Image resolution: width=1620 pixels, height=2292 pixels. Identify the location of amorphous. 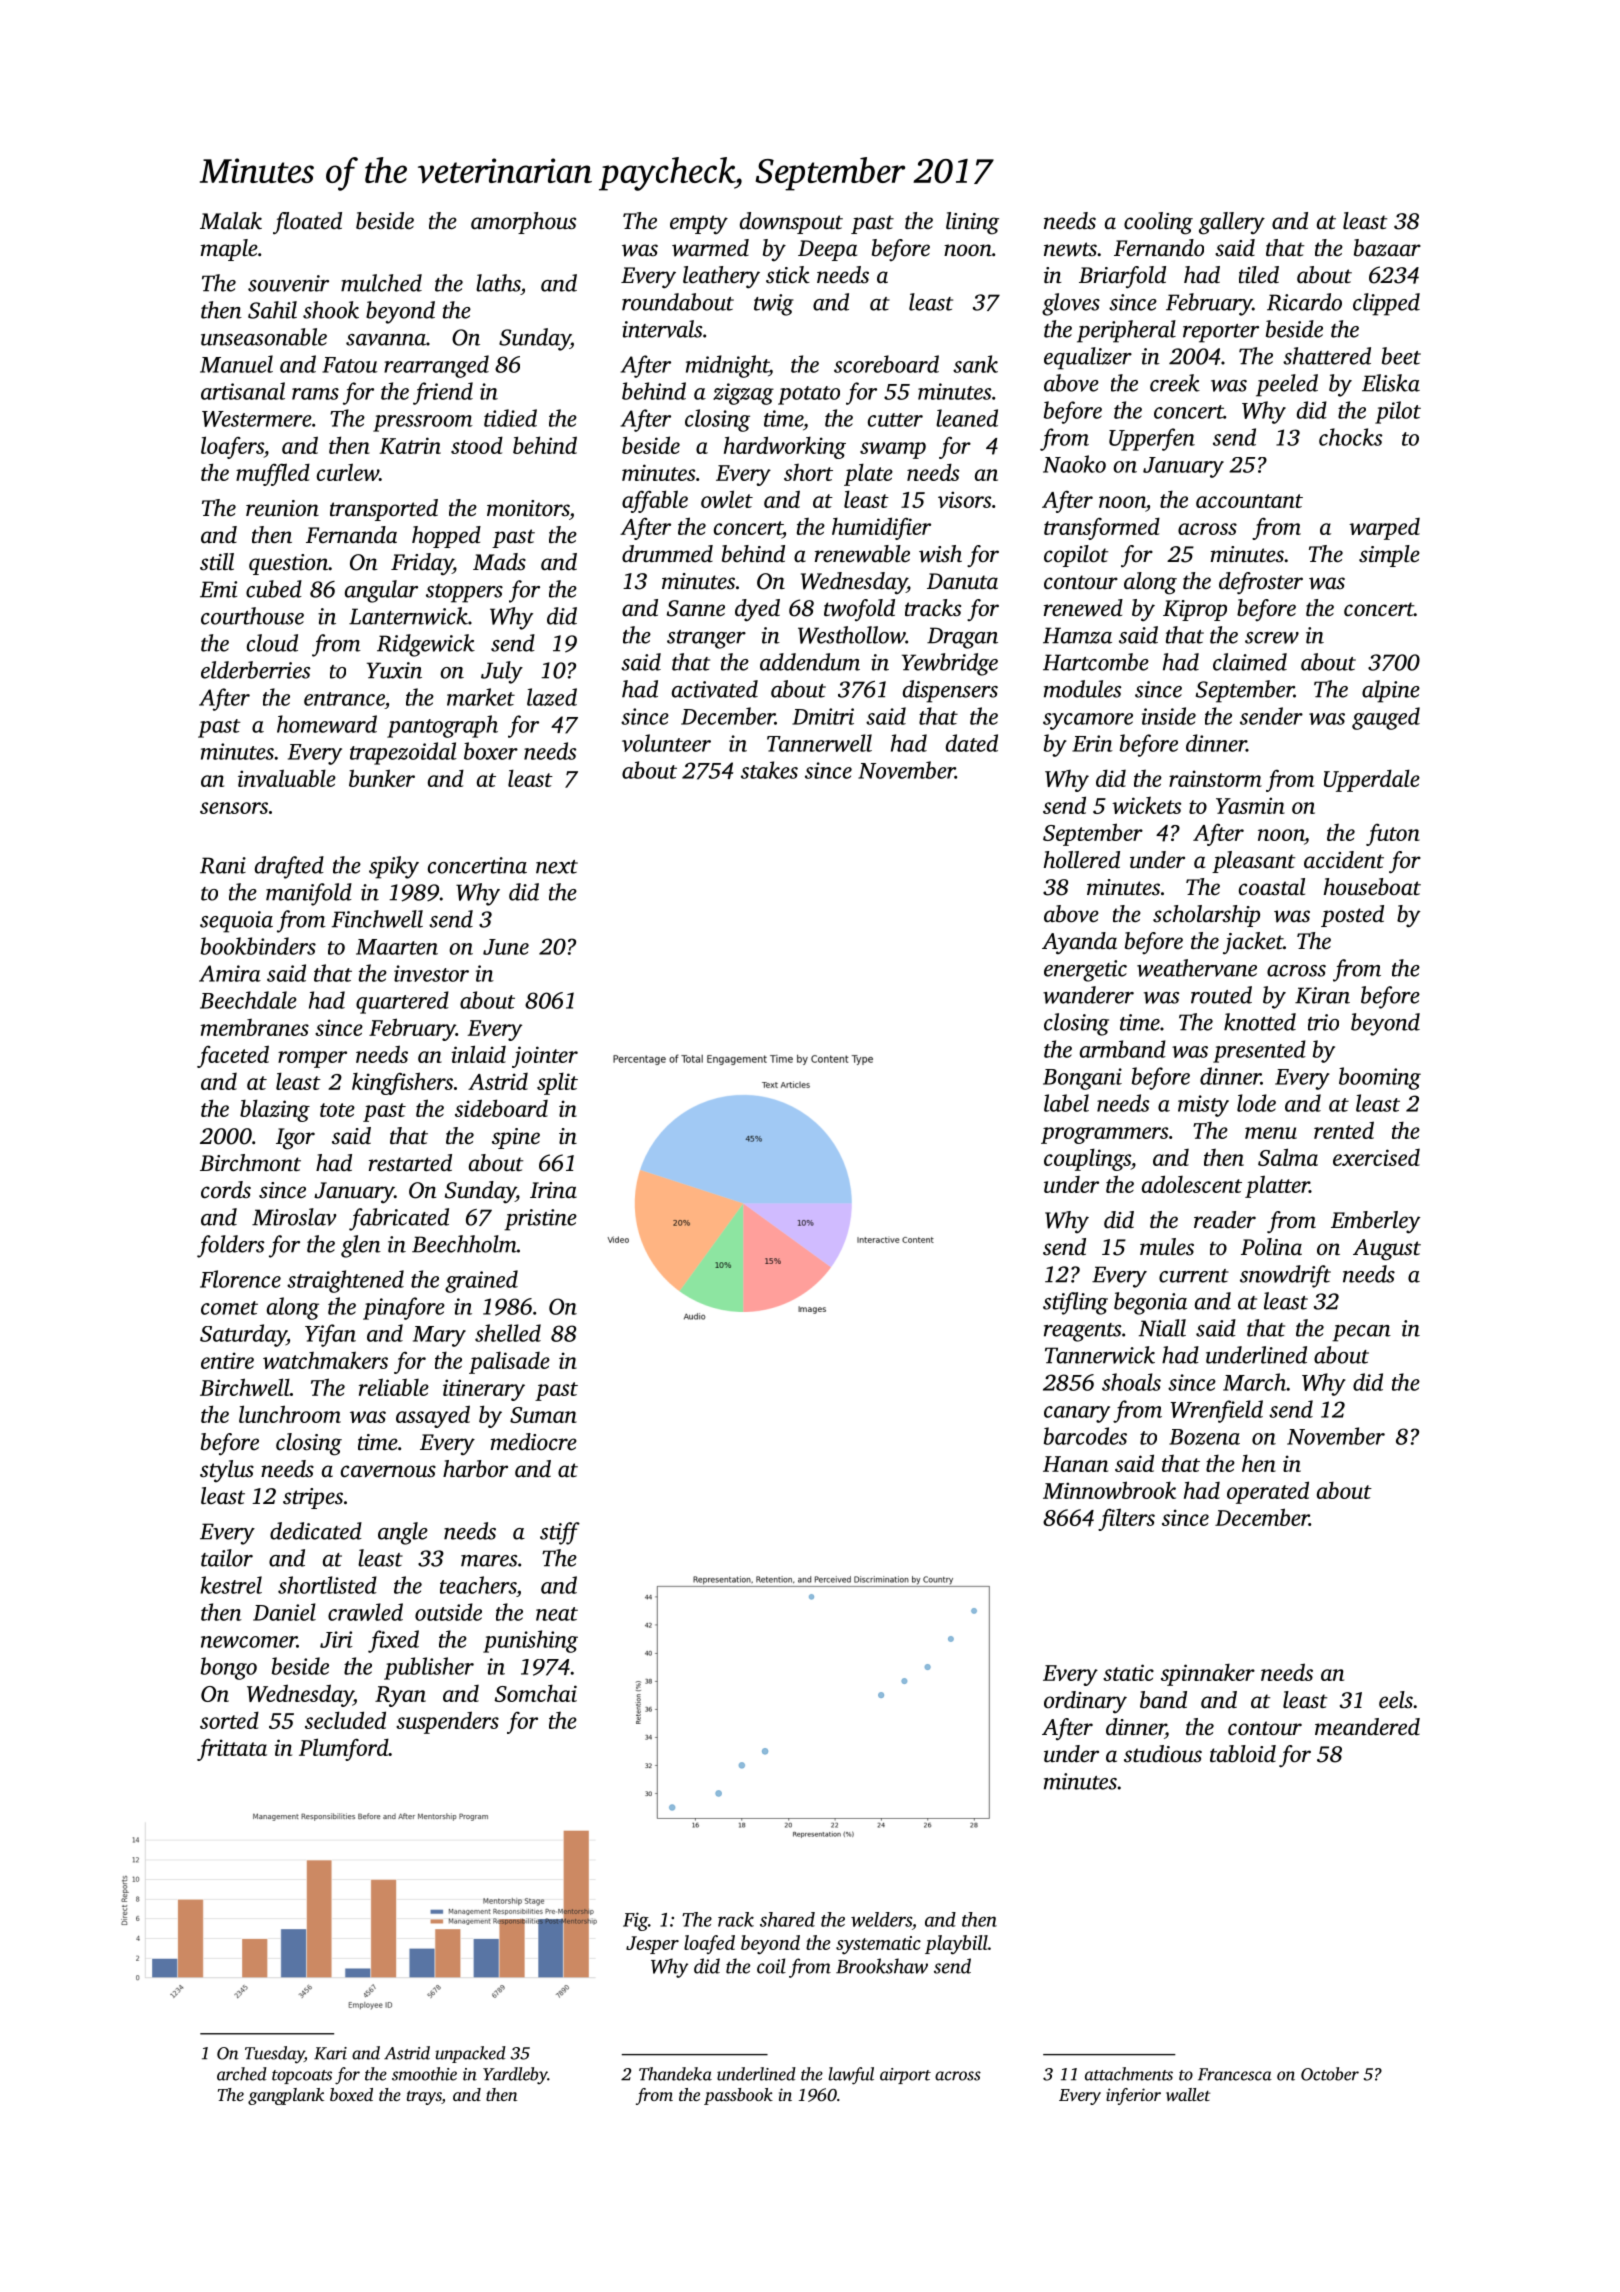
(523, 223).
